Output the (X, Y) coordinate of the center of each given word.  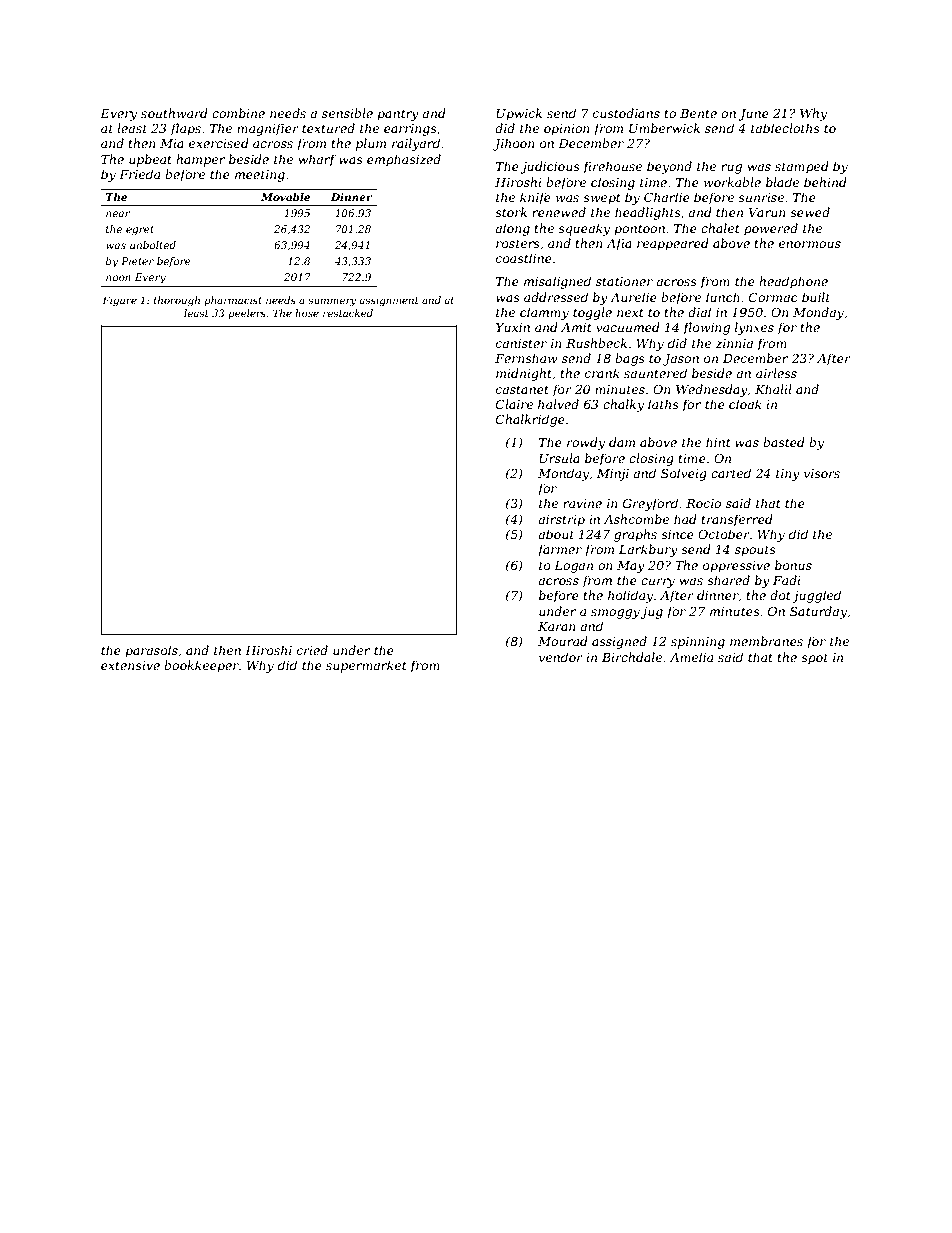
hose (307, 313)
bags (630, 359)
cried (312, 650)
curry (658, 583)
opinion (567, 130)
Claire (514, 404)
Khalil (773, 389)
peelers (247, 314)
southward (174, 113)
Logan (573, 567)
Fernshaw (526, 358)
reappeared (673, 244)
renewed (559, 212)
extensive (130, 665)
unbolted (153, 245)
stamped (802, 167)
